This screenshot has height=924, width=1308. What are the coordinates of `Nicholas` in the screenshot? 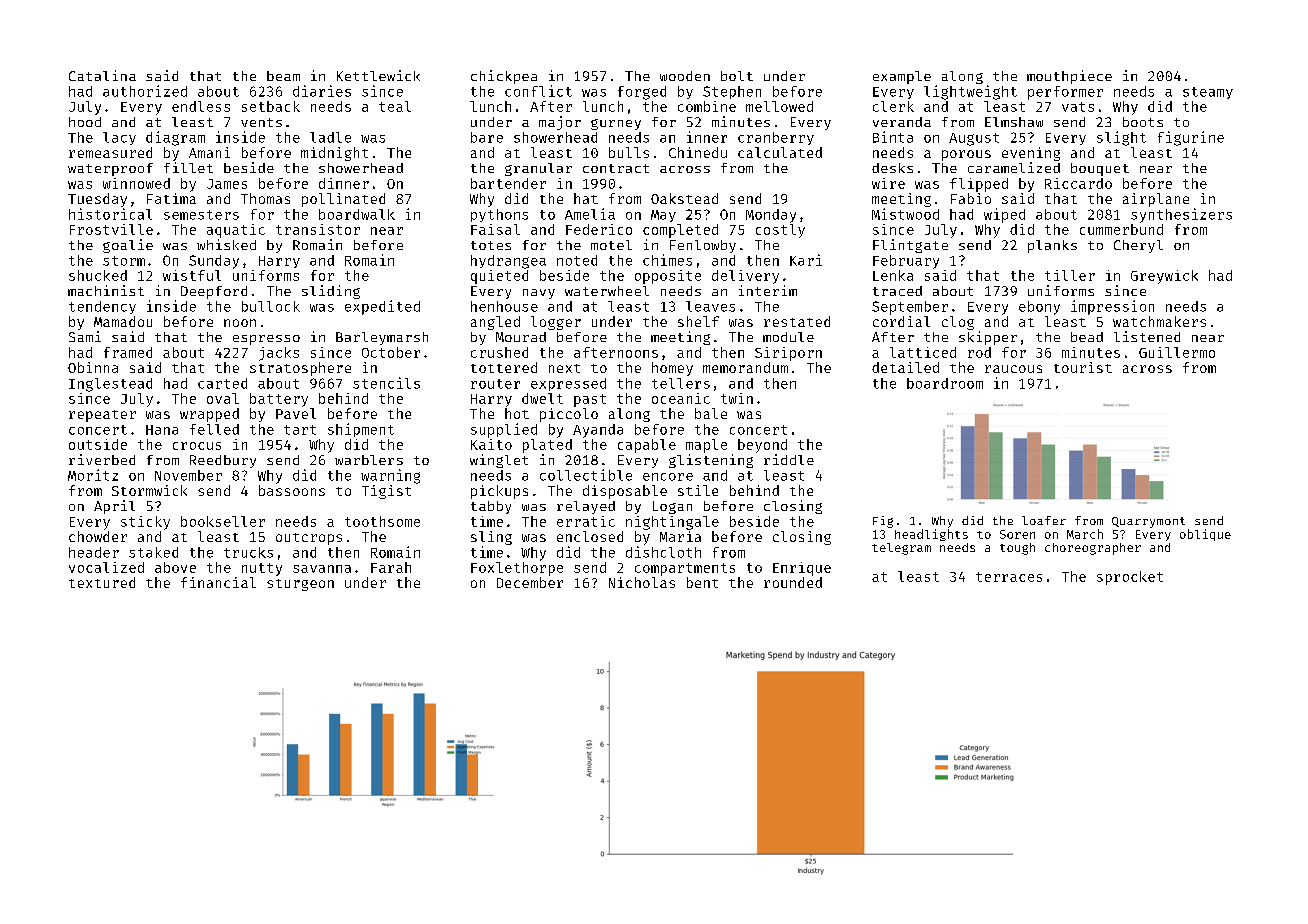 It's located at (642, 582).
